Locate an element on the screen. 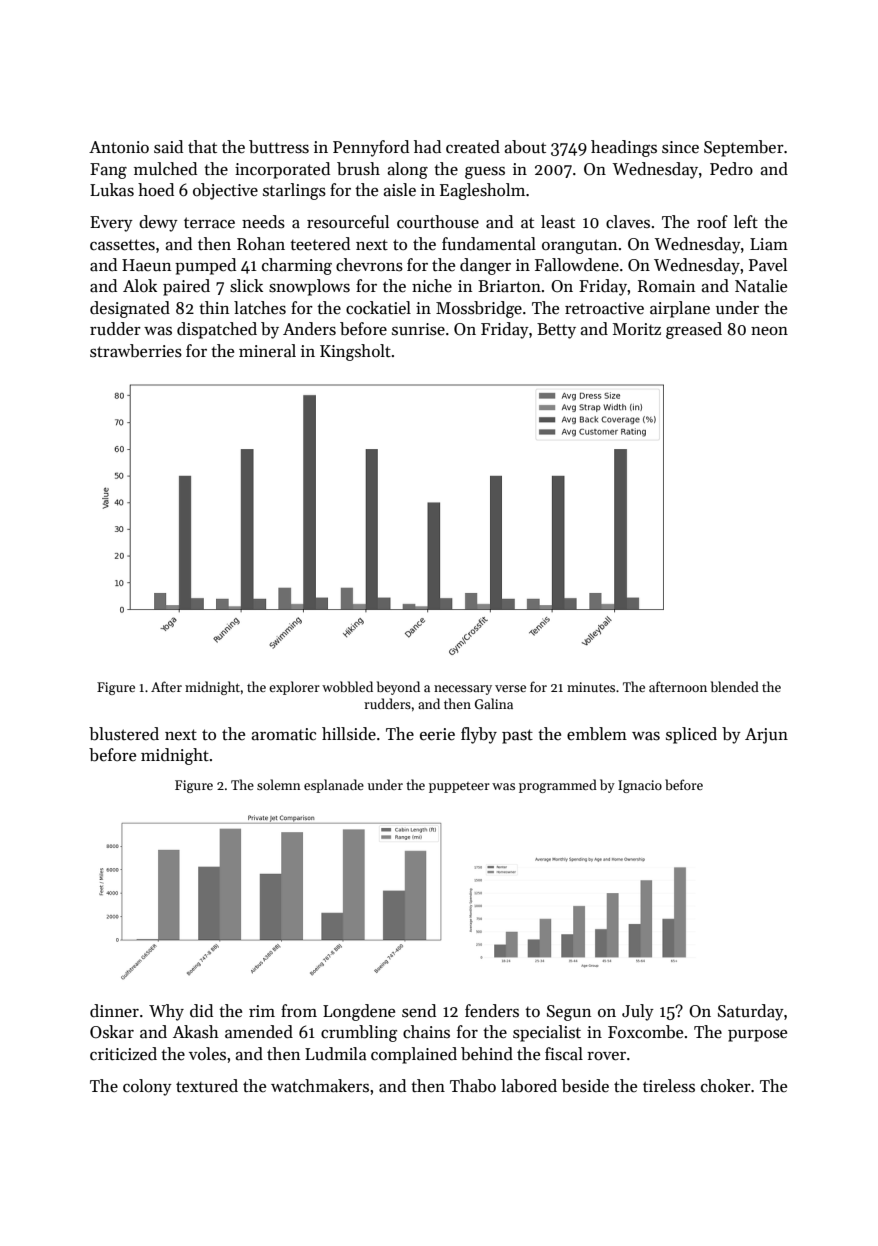  Antonio is located at coordinates (119, 147).
